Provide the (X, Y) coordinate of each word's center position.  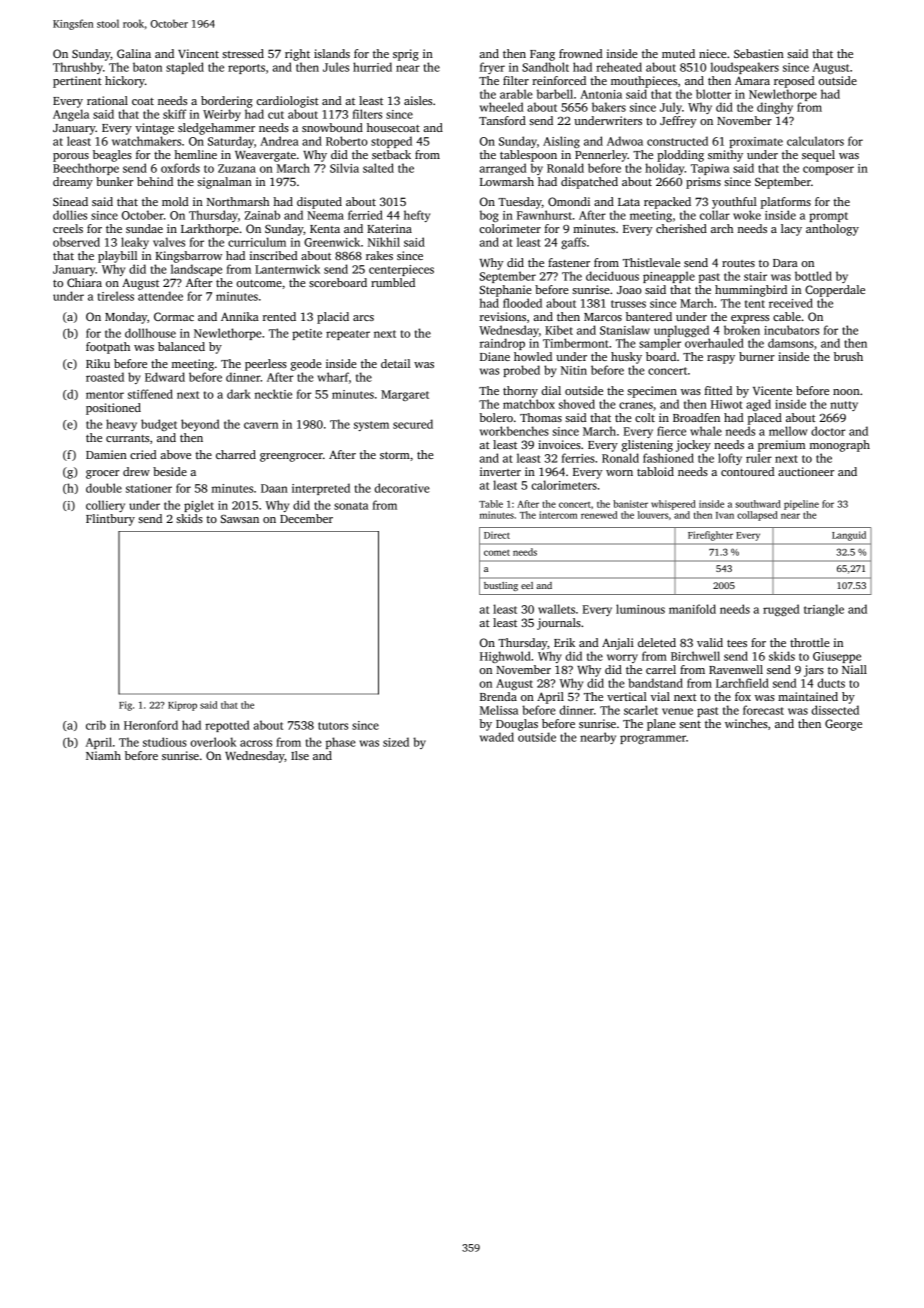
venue (677, 711)
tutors (333, 726)
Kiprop (182, 706)
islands (332, 53)
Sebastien (759, 53)
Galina (134, 53)
